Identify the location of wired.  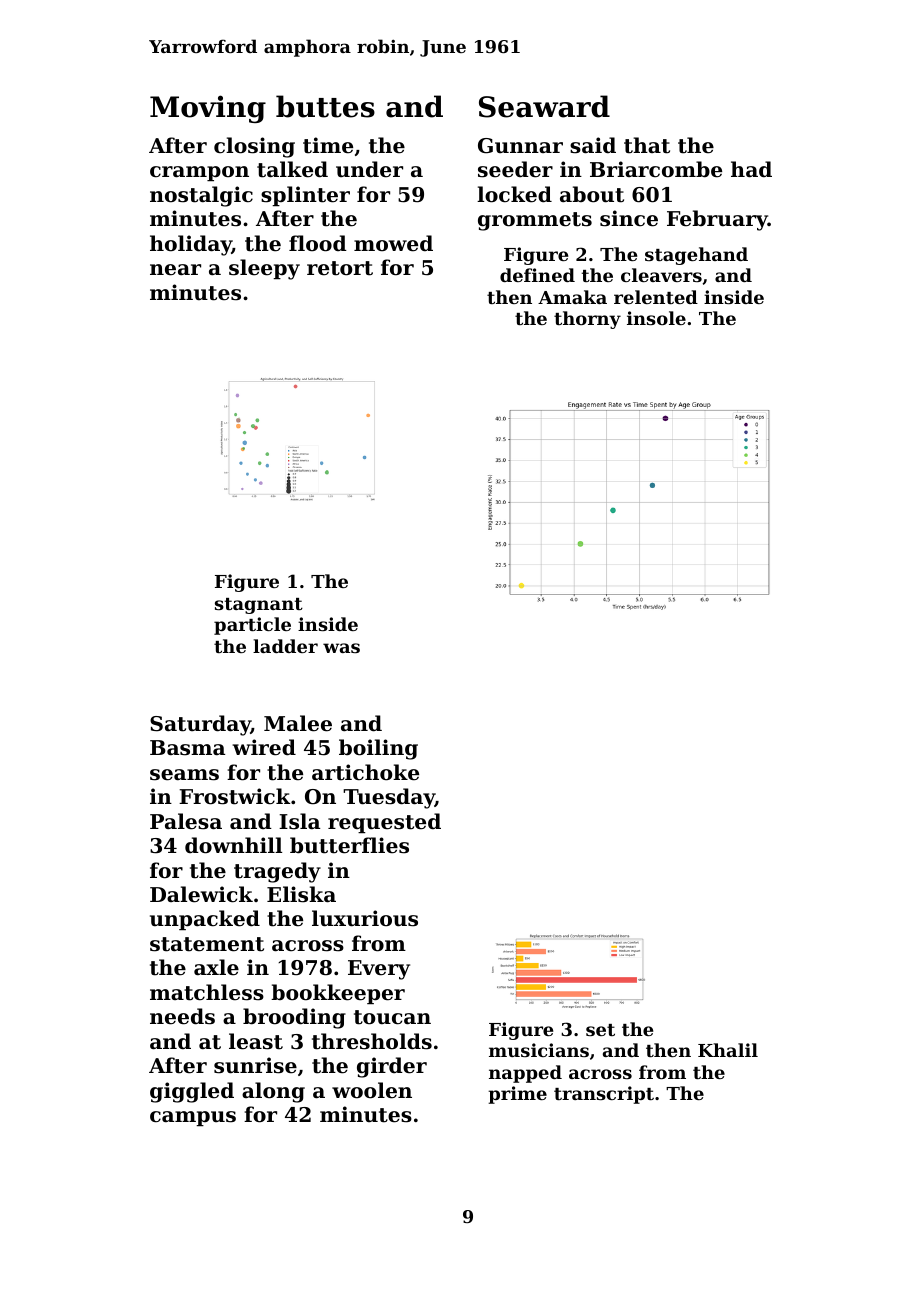
(264, 747).
